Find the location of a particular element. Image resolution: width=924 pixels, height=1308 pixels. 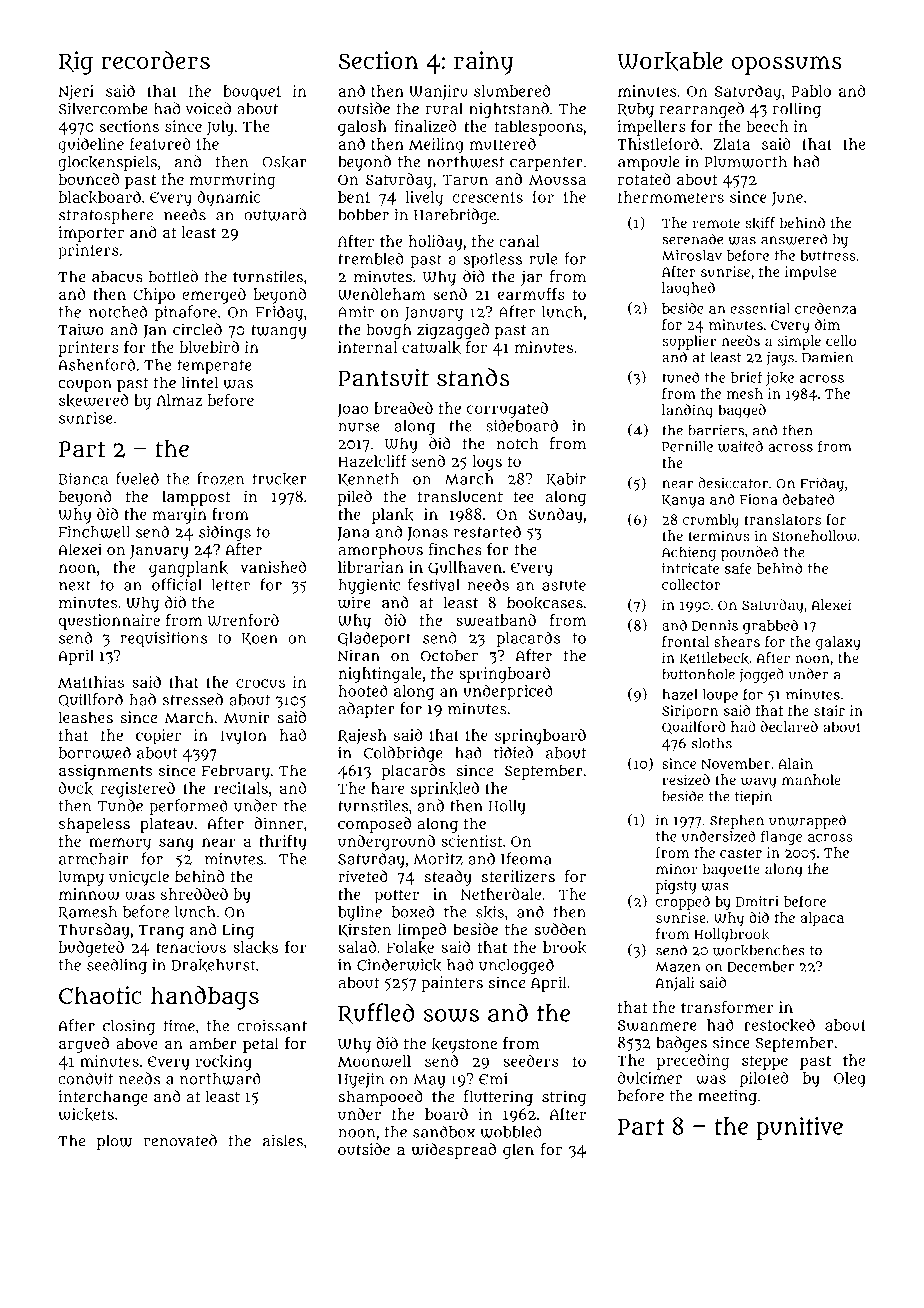

bookcases is located at coordinates (545, 603).
